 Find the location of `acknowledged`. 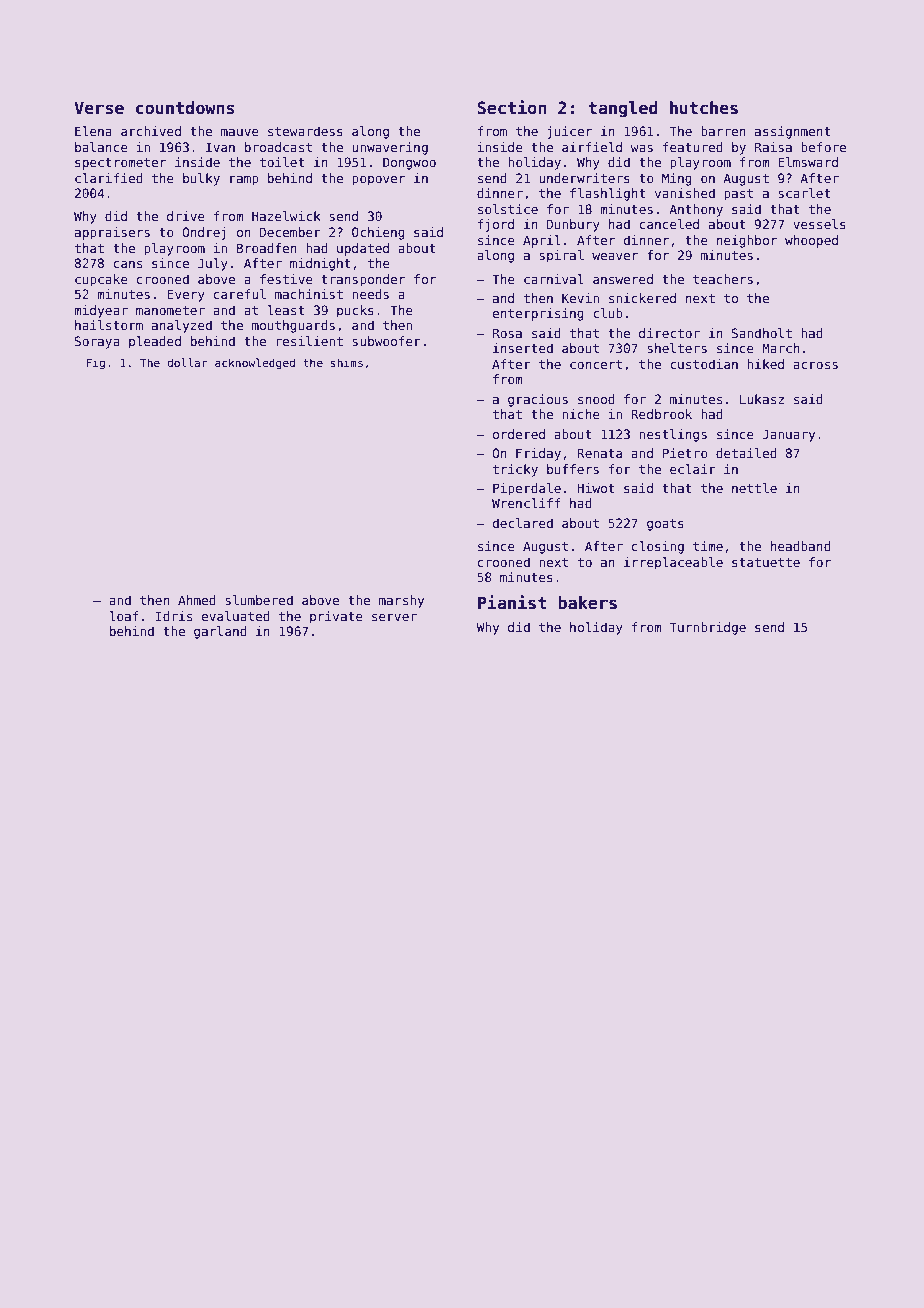

acknowledged is located at coordinates (255, 364).
